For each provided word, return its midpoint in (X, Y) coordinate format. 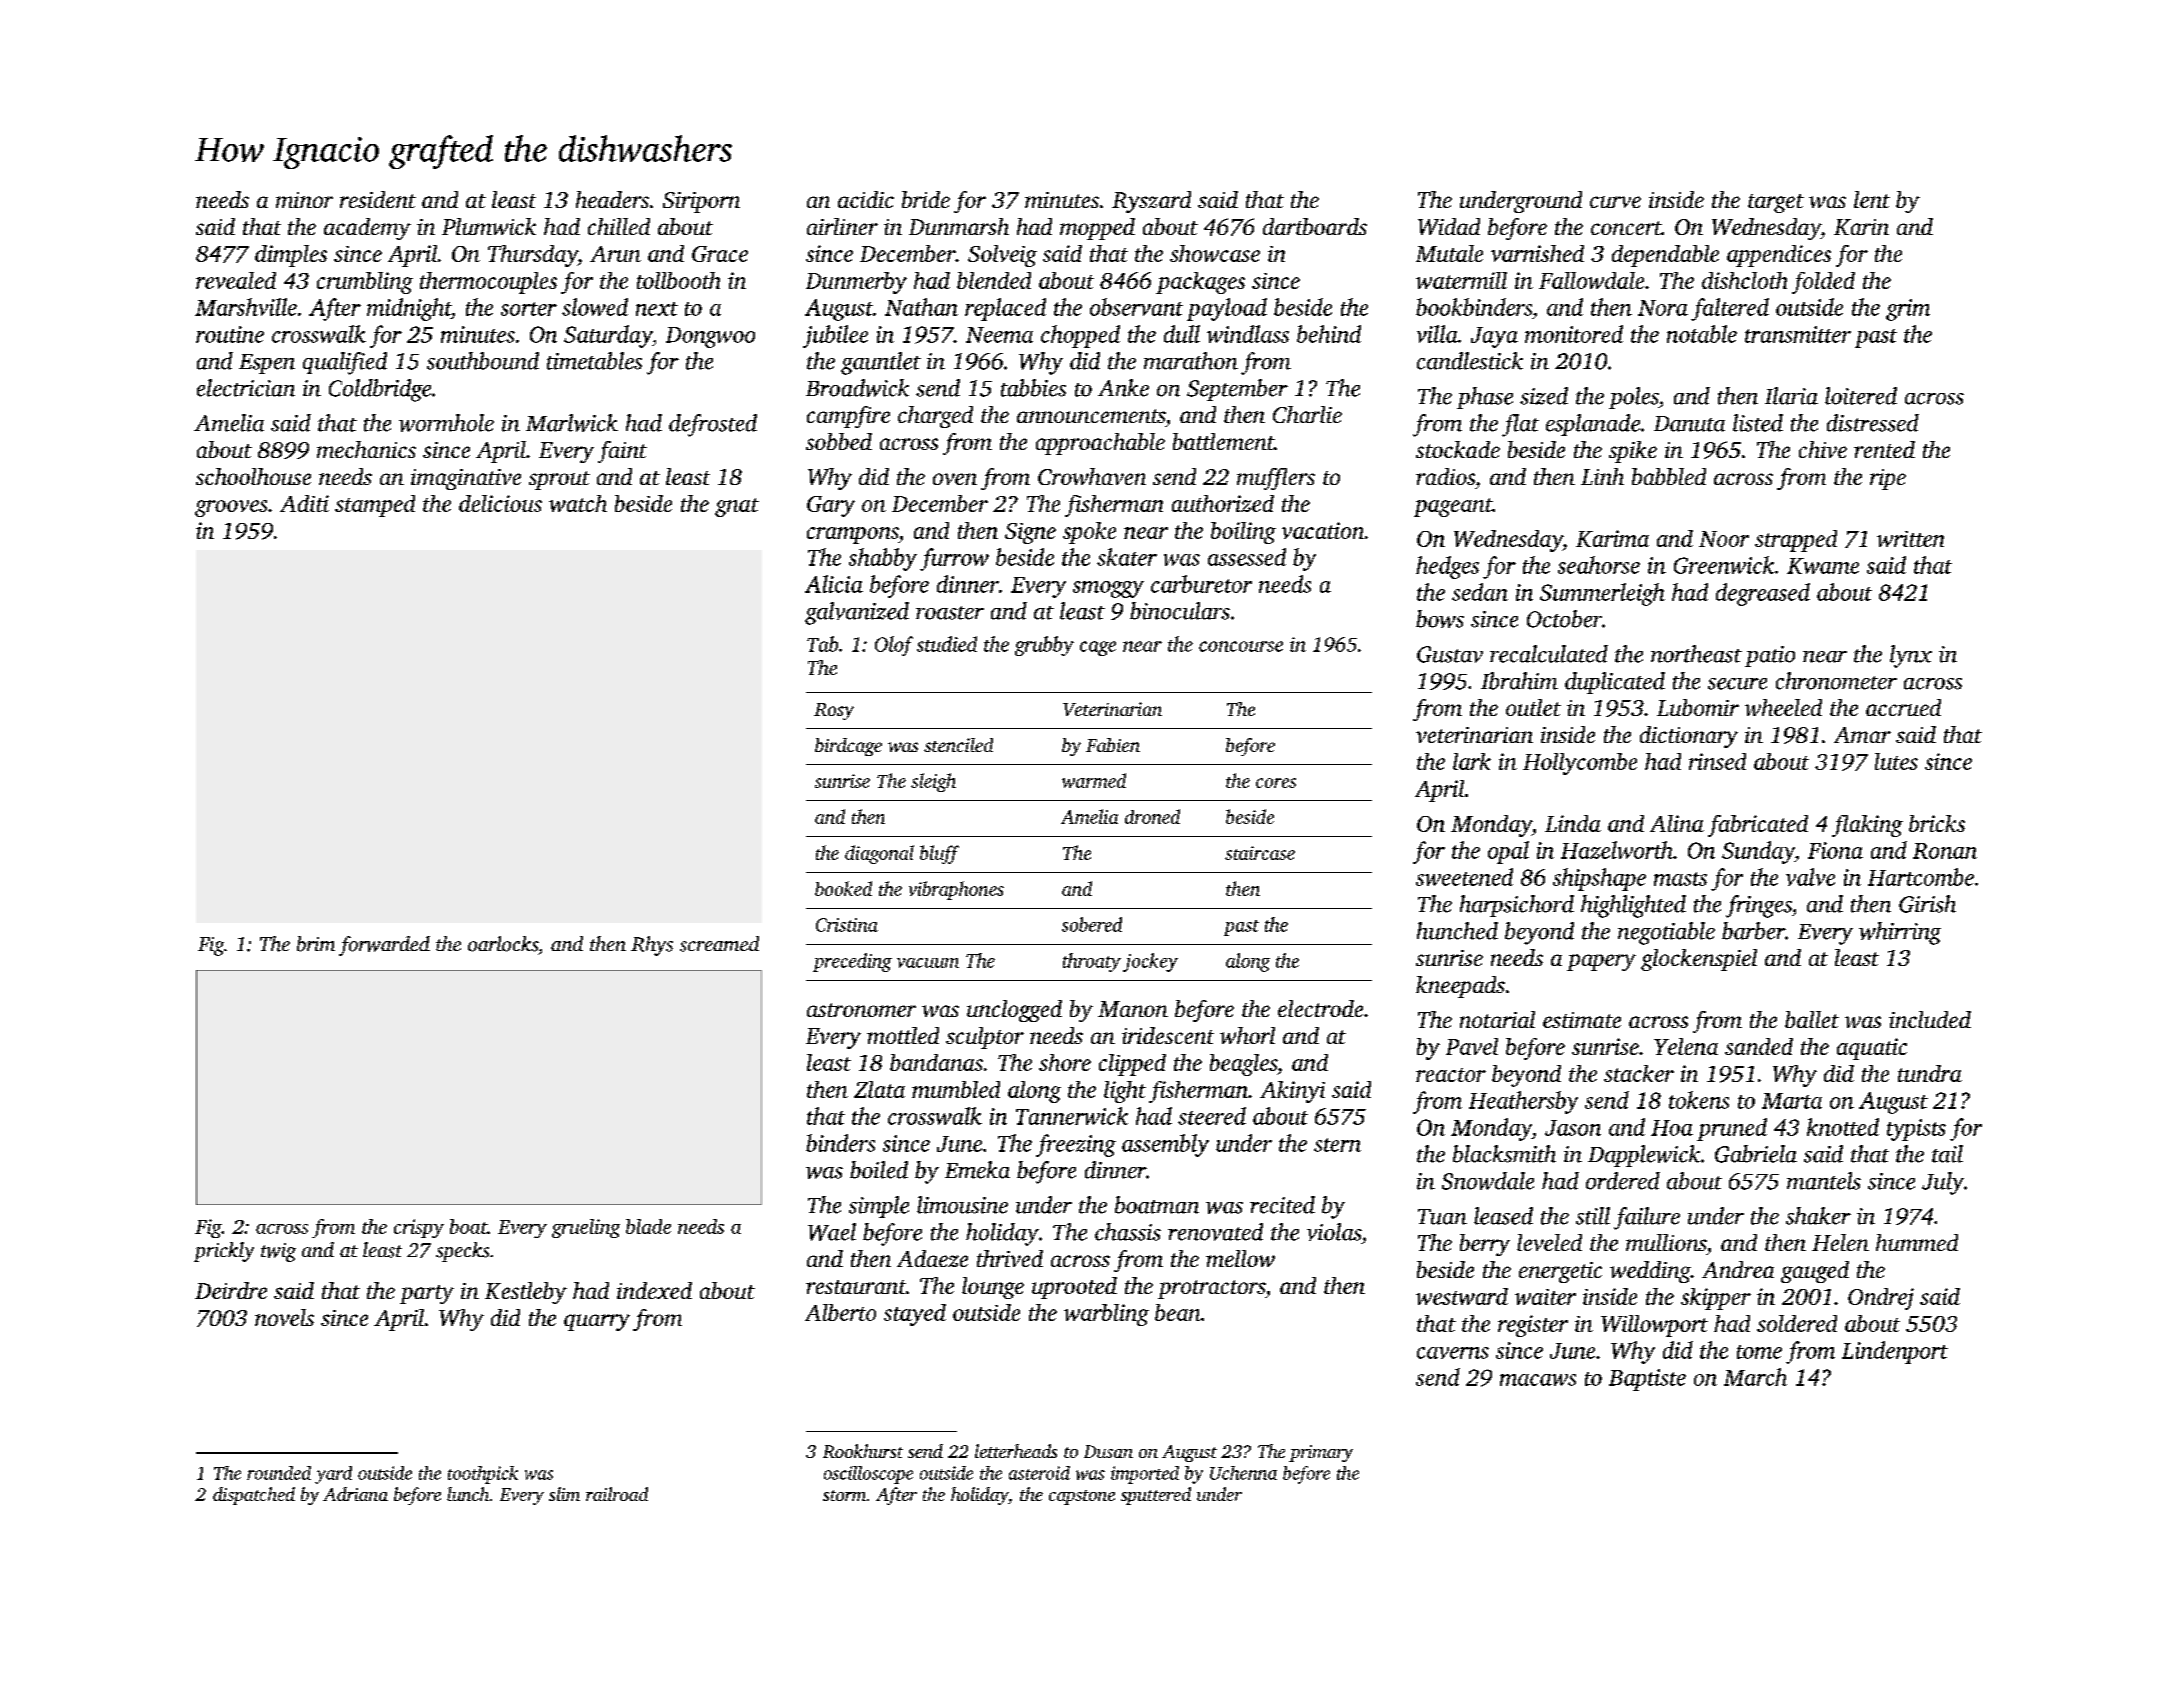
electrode (1320, 1008)
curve (1615, 202)
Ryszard (1151, 202)
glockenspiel (1699, 960)
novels (284, 1317)
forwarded (384, 946)
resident (378, 199)
